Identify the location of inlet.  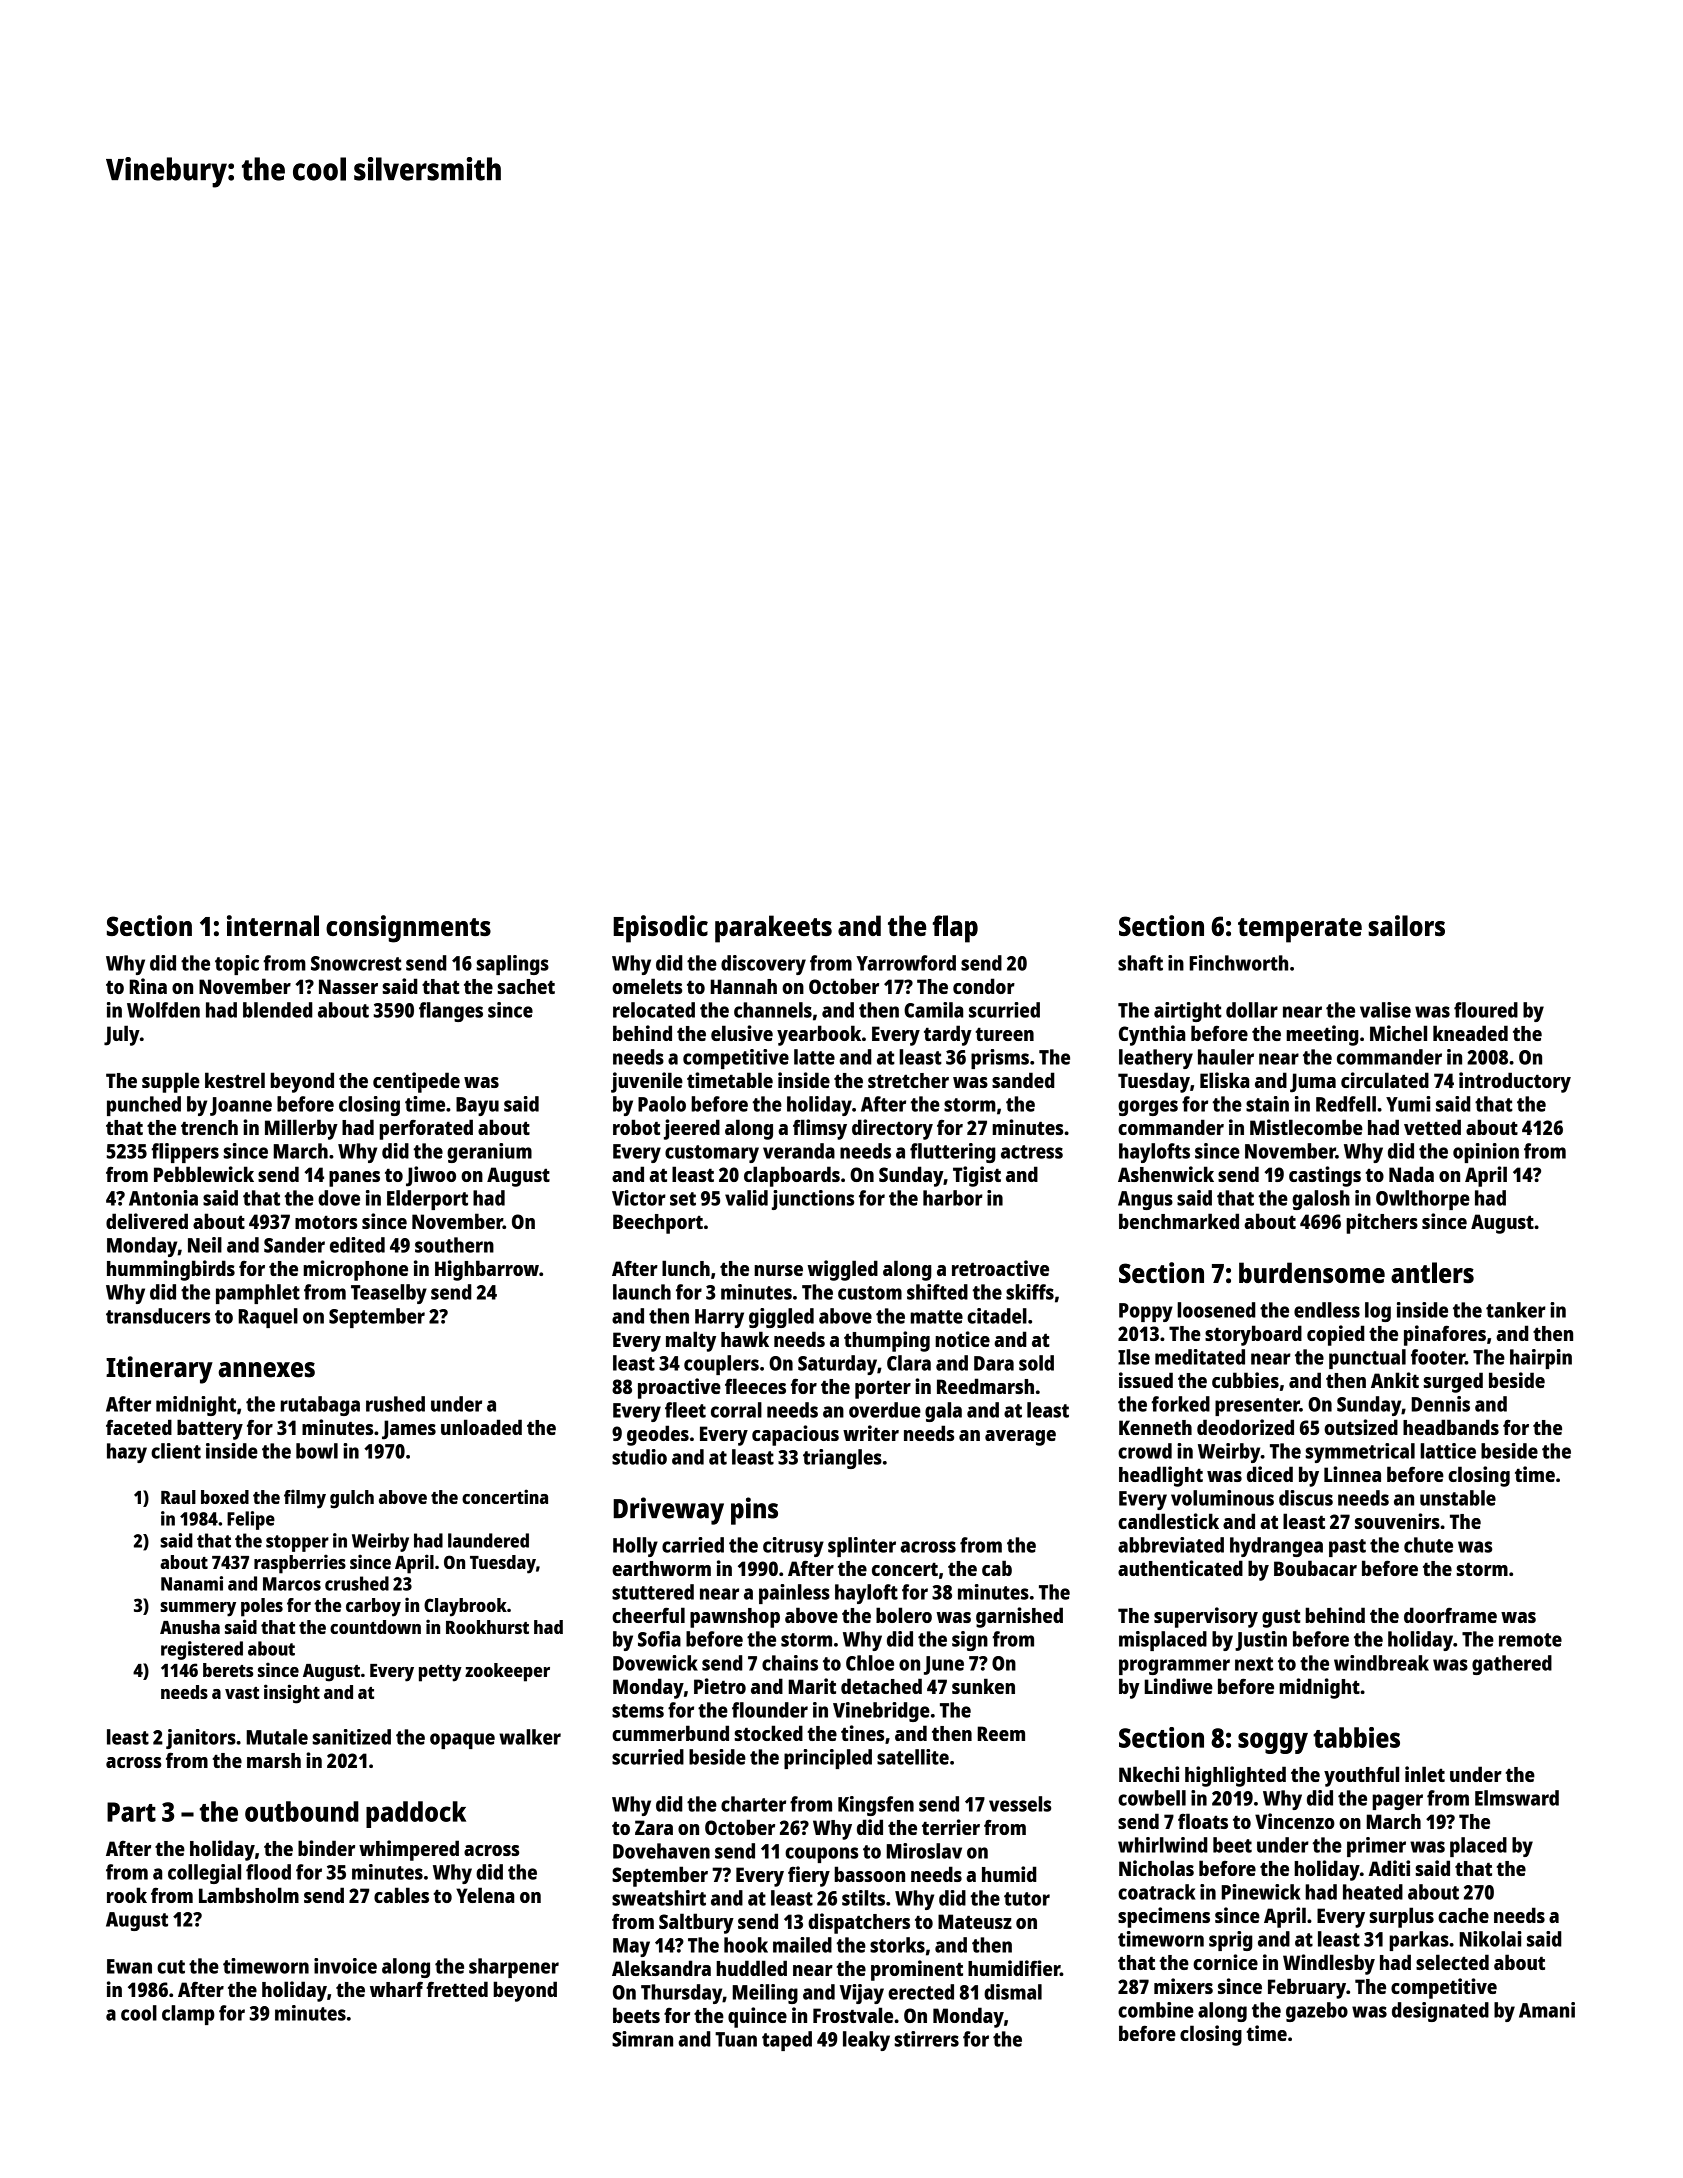
(1425, 1774).
